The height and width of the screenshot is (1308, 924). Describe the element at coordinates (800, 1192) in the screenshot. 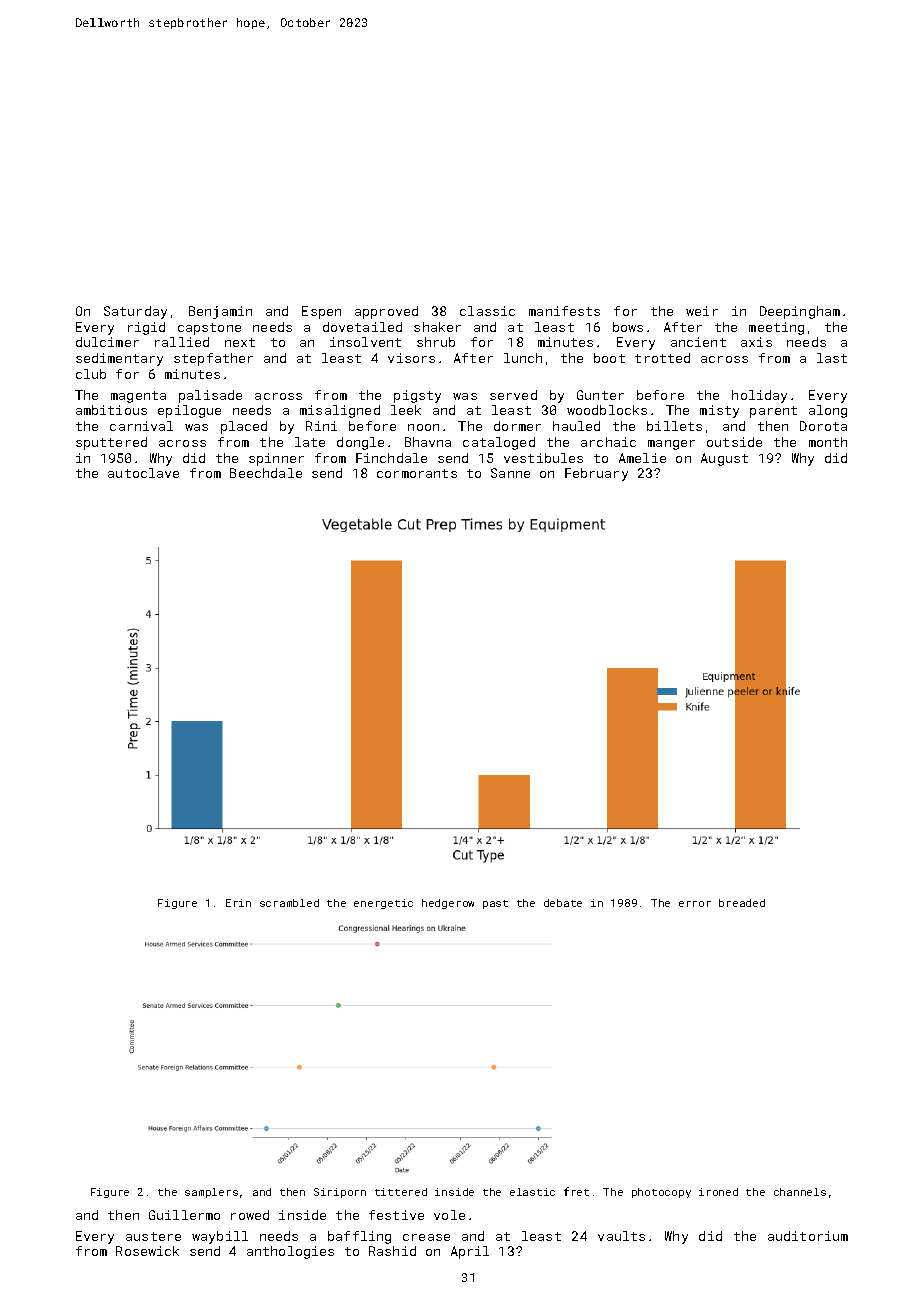

I see `channels` at that location.
